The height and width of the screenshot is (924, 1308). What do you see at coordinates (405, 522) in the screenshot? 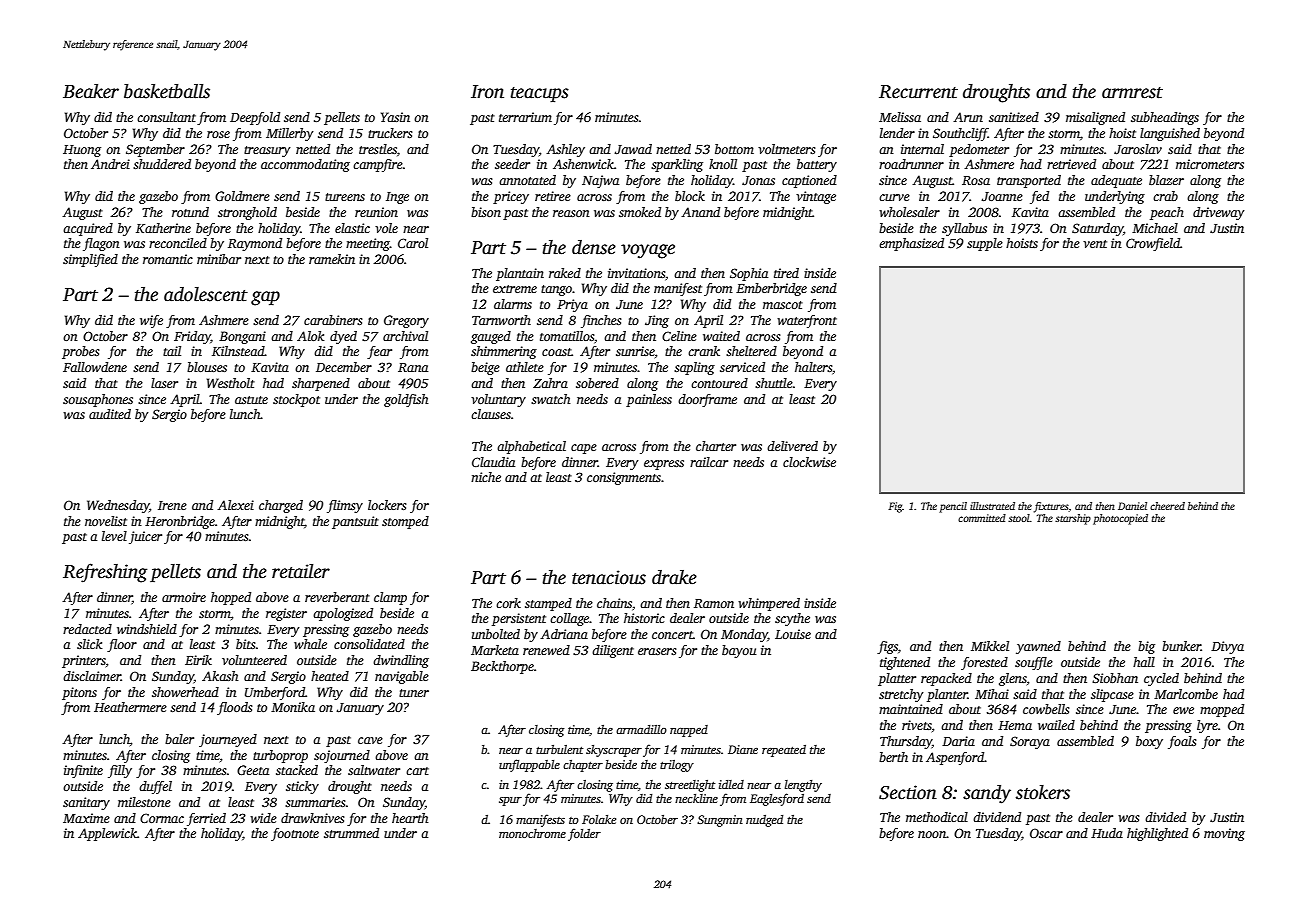
I see `stomped` at bounding box center [405, 522].
